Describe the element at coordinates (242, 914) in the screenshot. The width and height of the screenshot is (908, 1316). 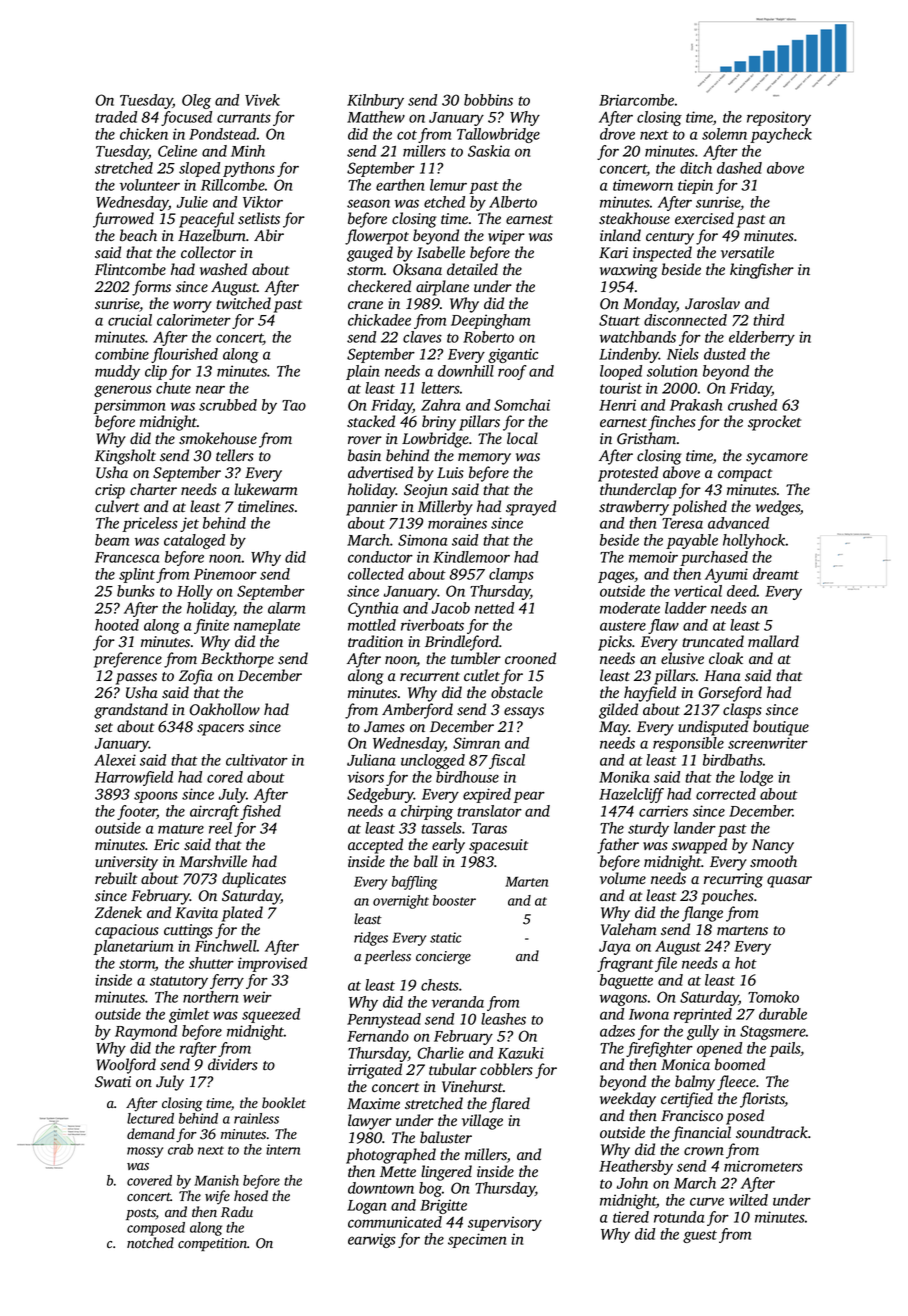
I see `plated` at that location.
